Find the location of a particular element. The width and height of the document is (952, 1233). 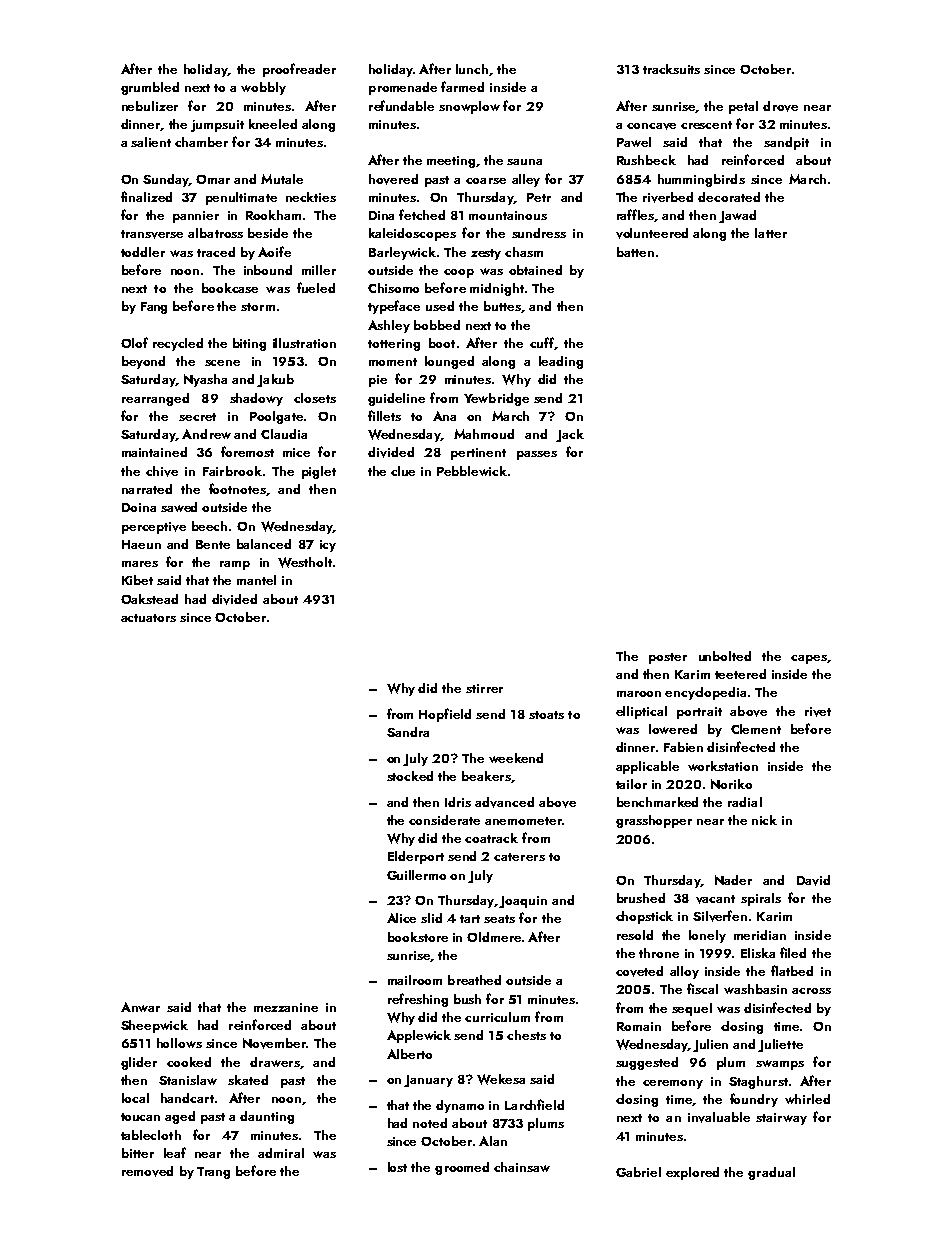

sandpit is located at coordinates (786, 143).
